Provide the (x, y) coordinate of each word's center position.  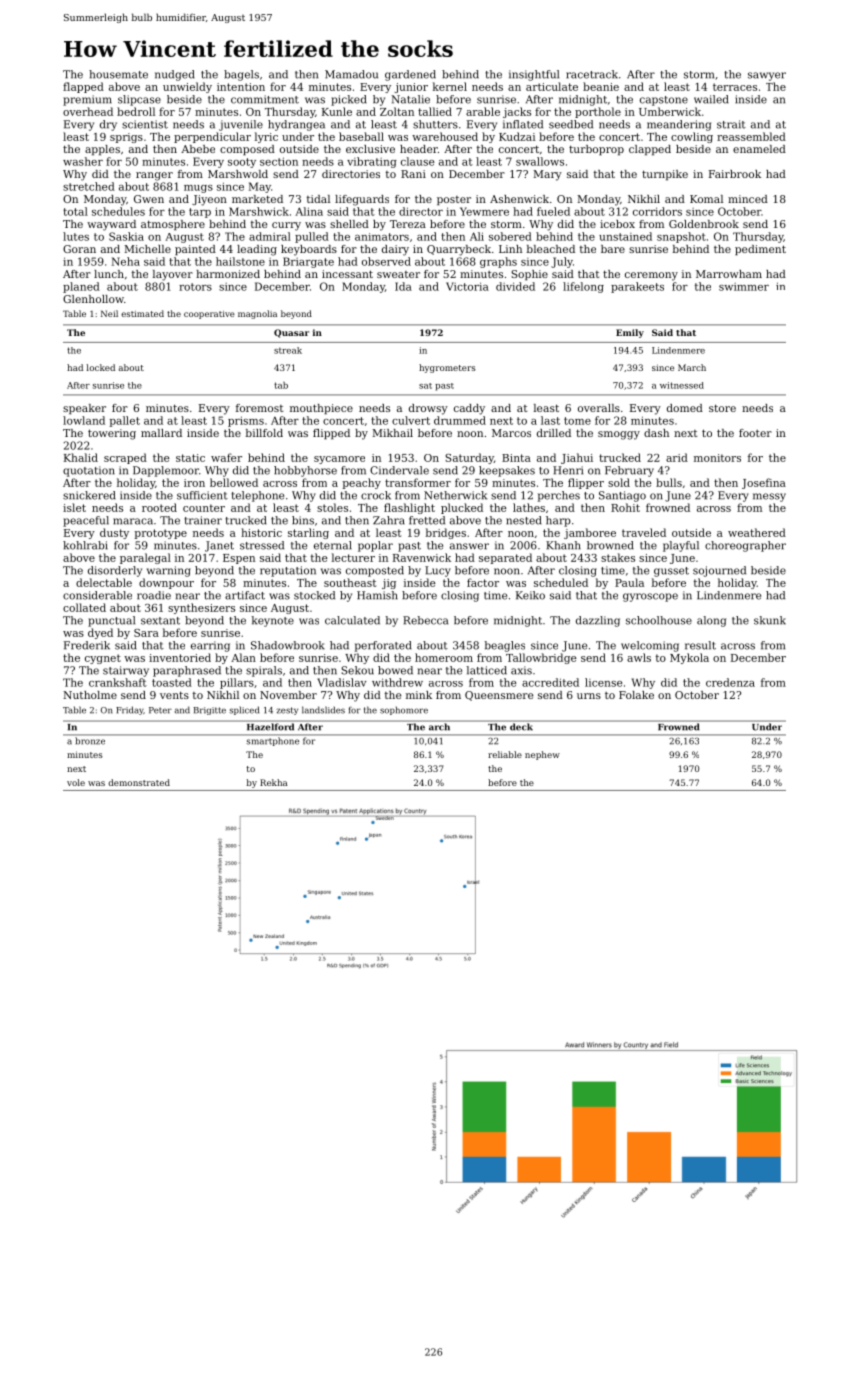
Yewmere (484, 211)
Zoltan (397, 111)
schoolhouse (659, 620)
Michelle (147, 249)
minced (748, 199)
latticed (487, 670)
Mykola (689, 658)
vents (174, 695)
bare (613, 249)
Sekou (357, 670)
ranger (154, 176)
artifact (245, 595)
